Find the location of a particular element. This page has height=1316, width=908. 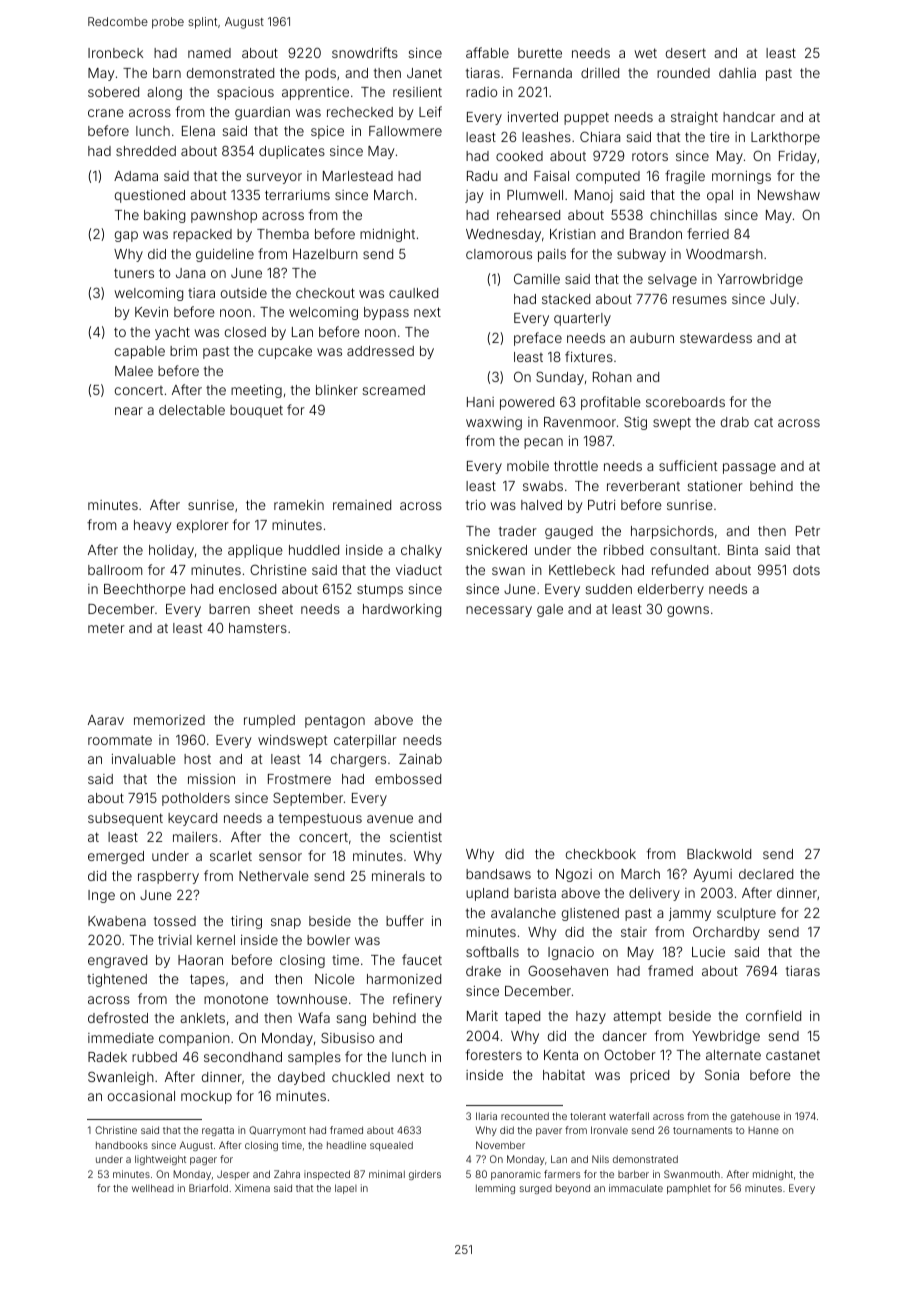

regatta is located at coordinates (218, 1131).
